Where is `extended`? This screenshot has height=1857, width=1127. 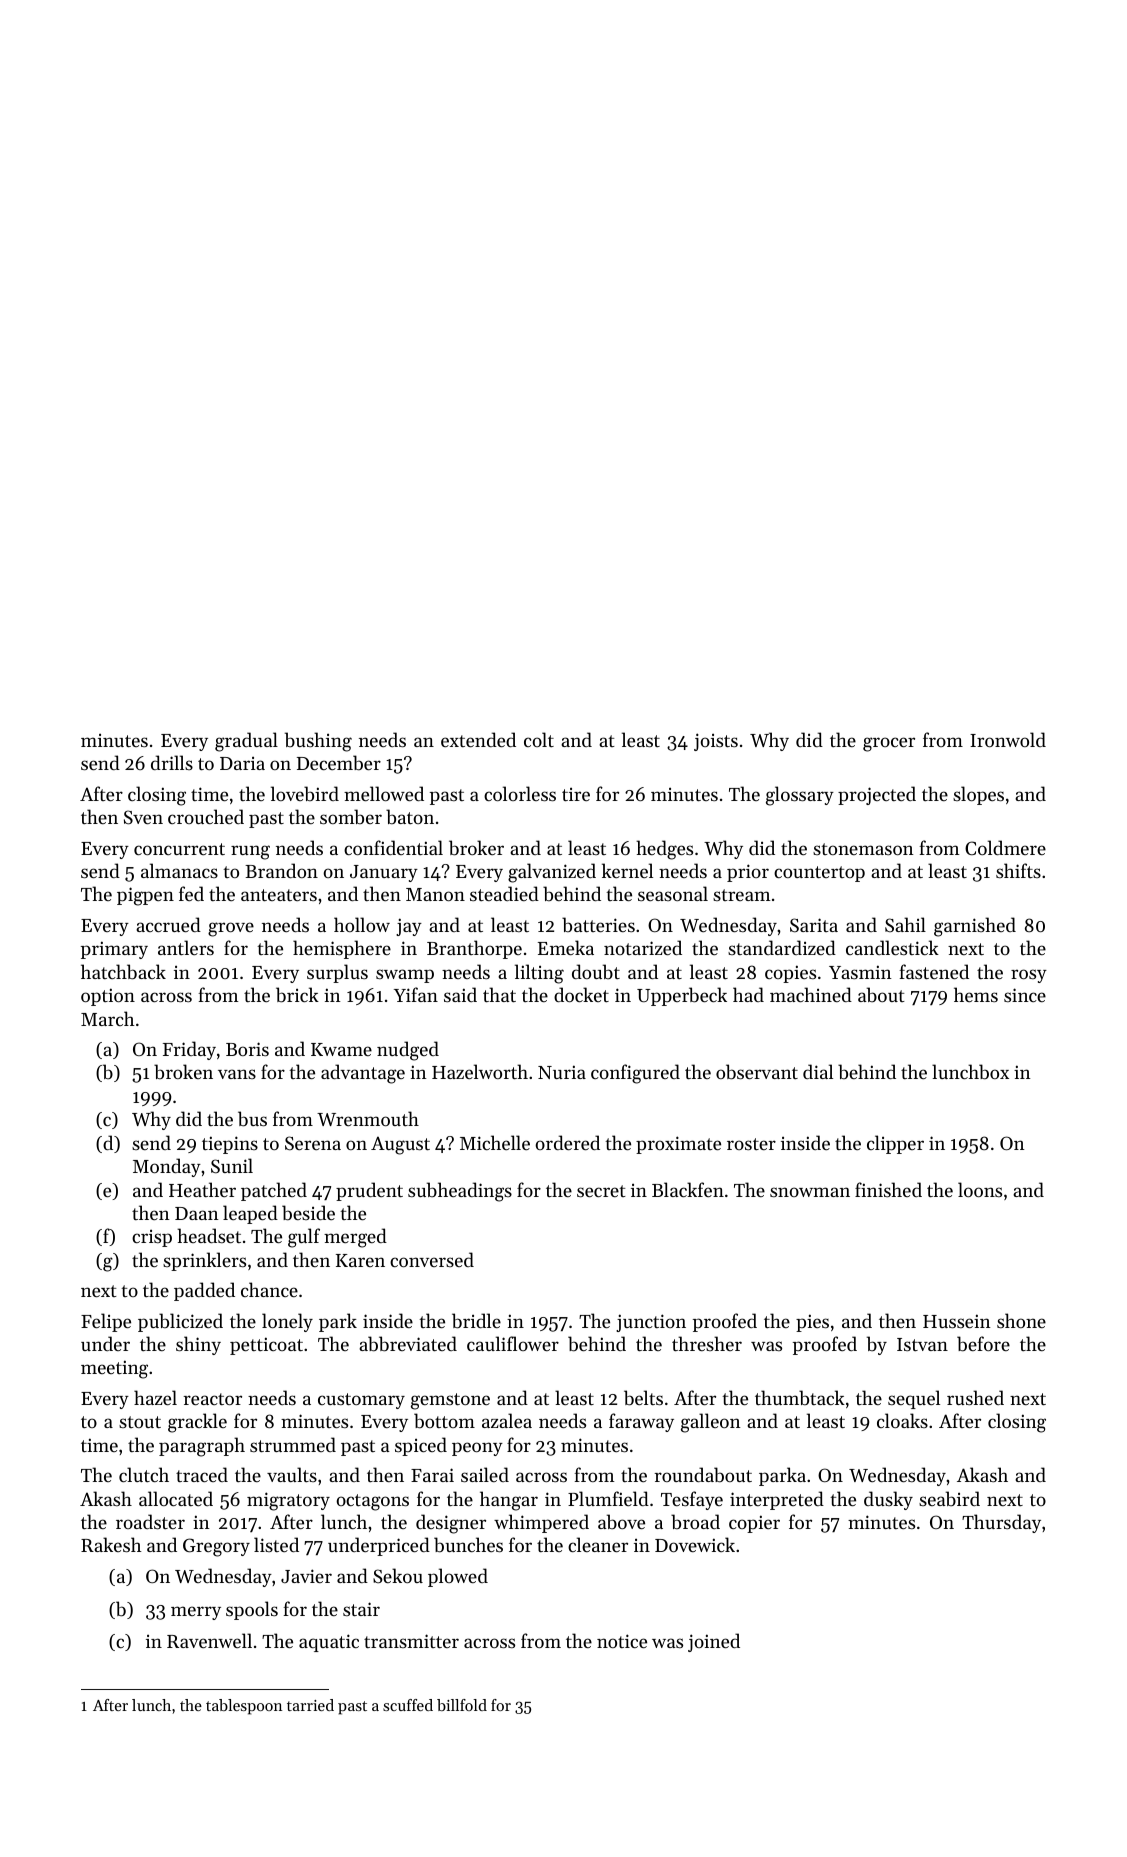 extended is located at coordinates (478, 739).
